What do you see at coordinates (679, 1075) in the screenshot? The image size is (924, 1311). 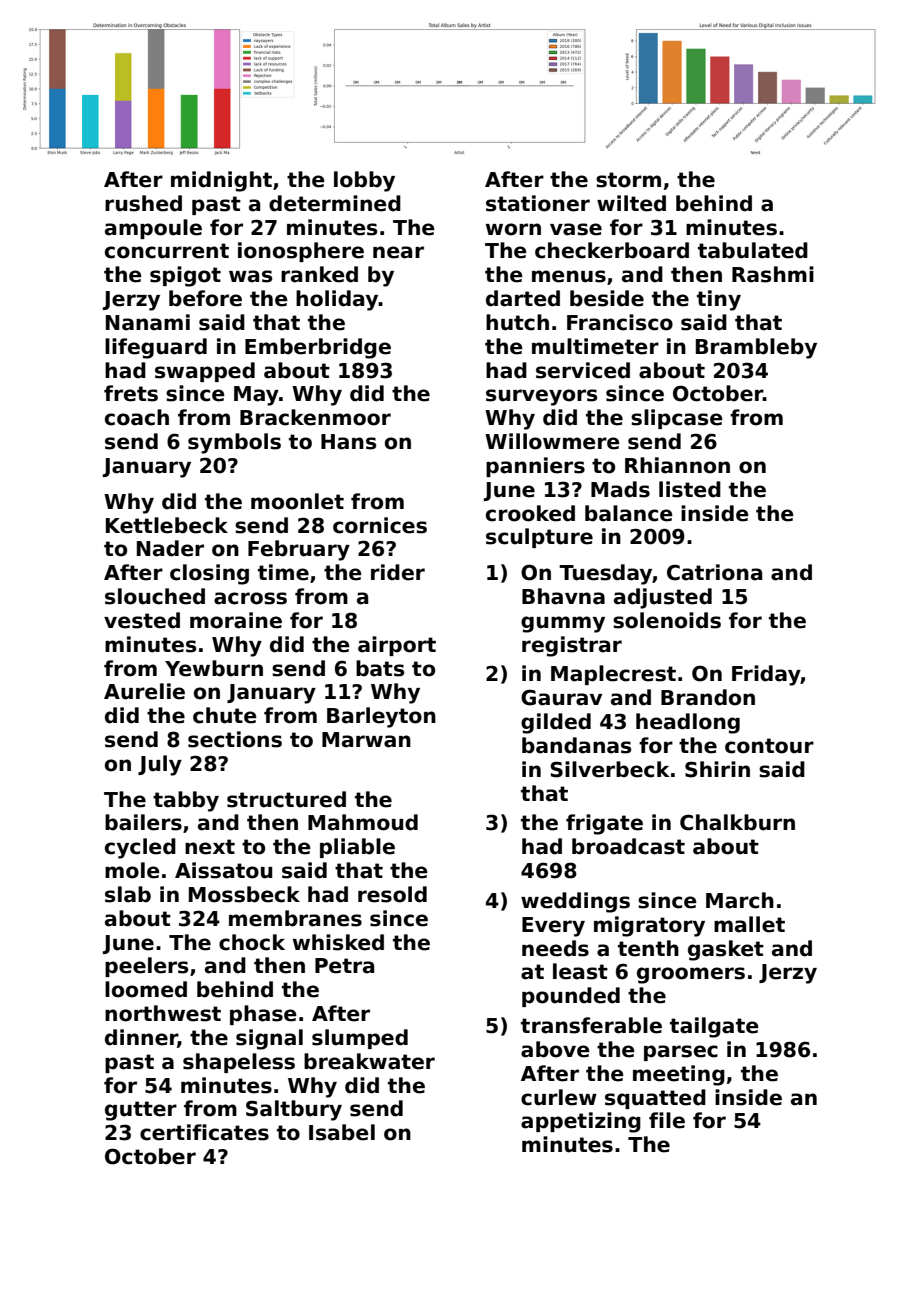 I see `meeting` at bounding box center [679, 1075].
